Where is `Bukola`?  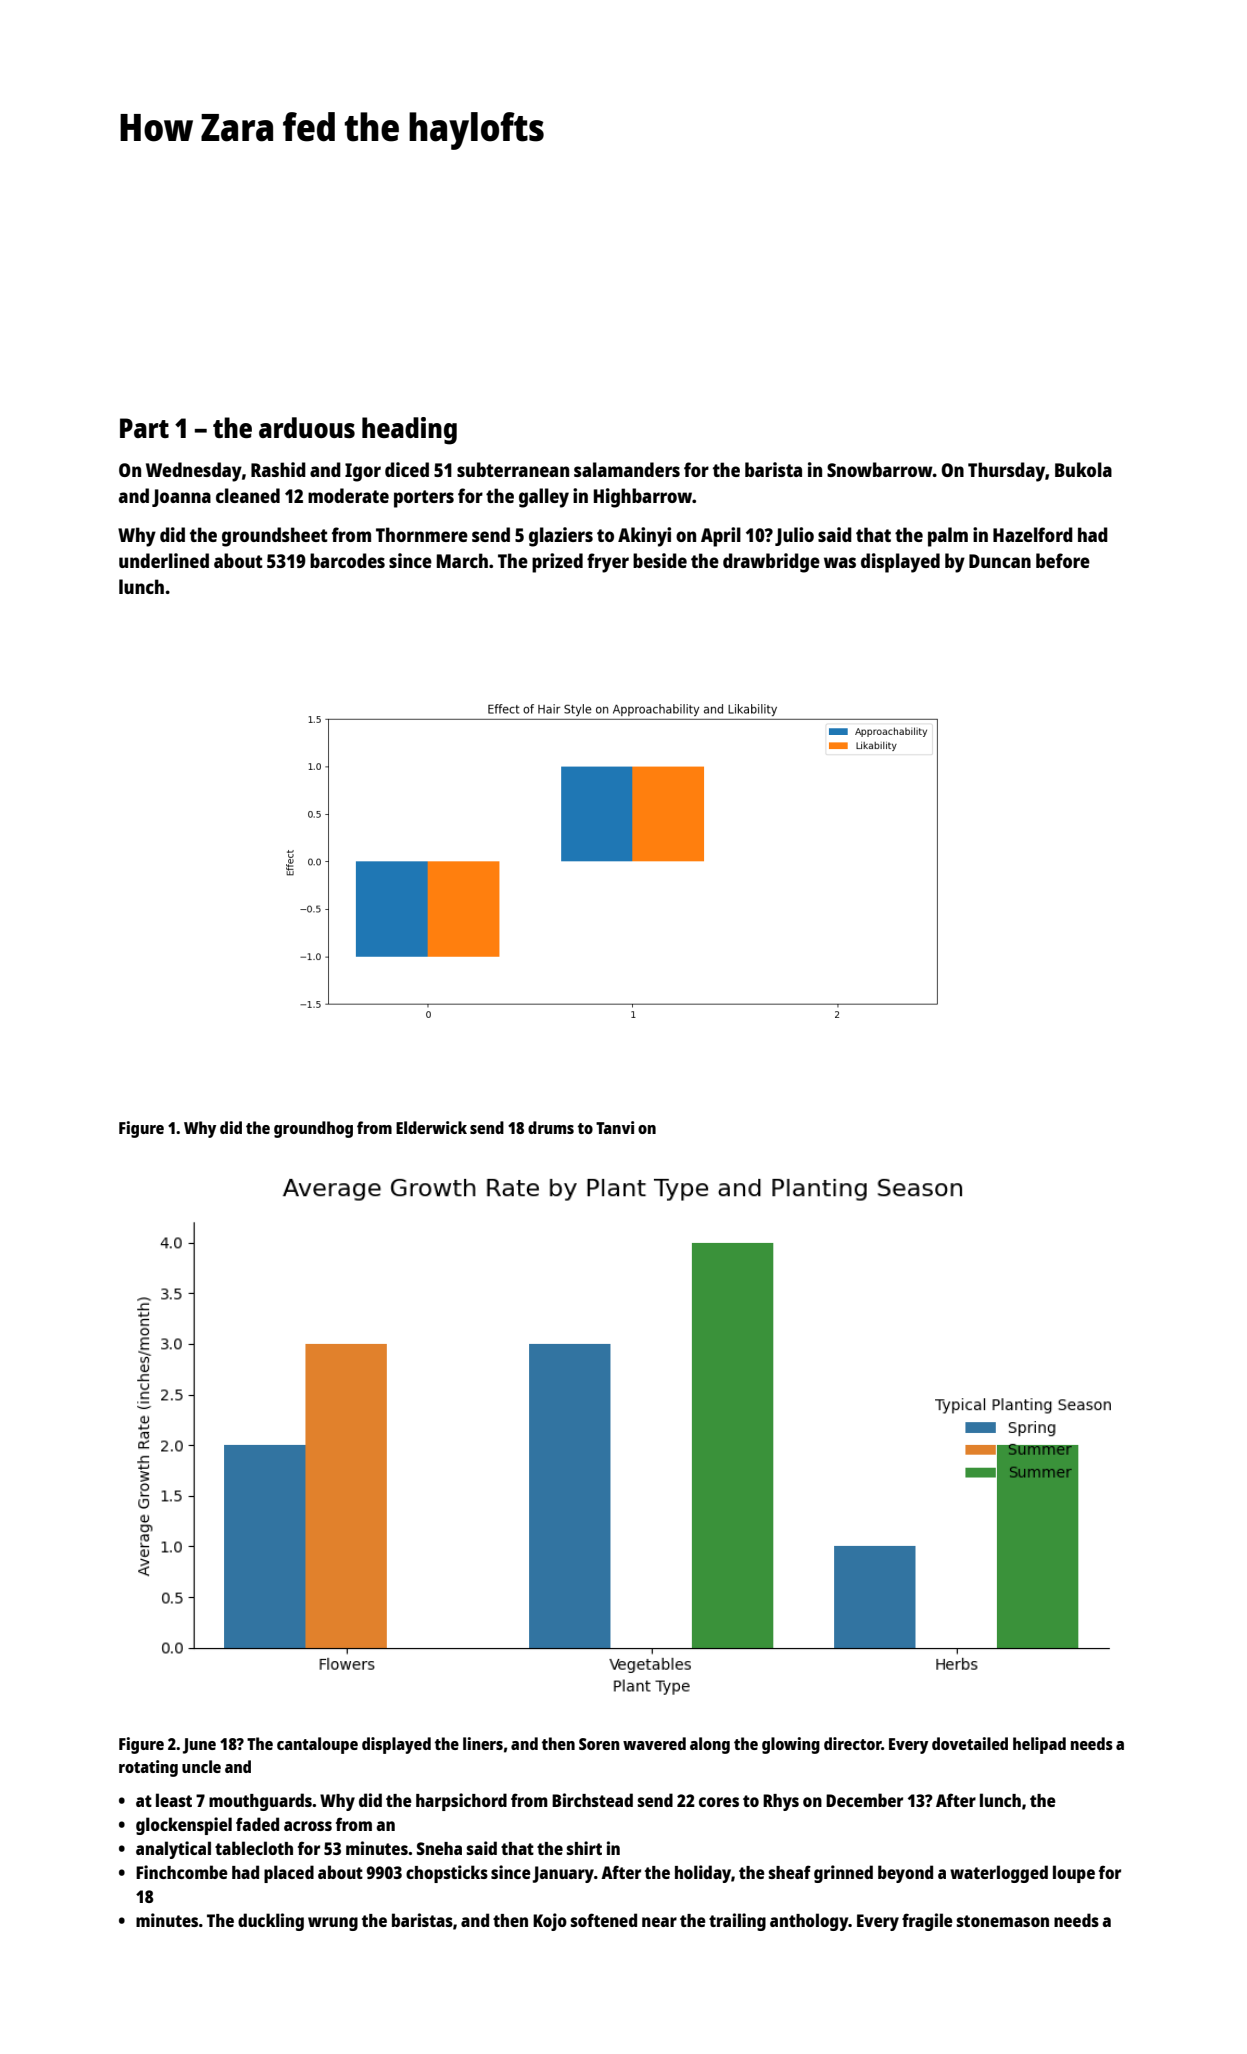 Bukola is located at coordinates (1083, 469).
